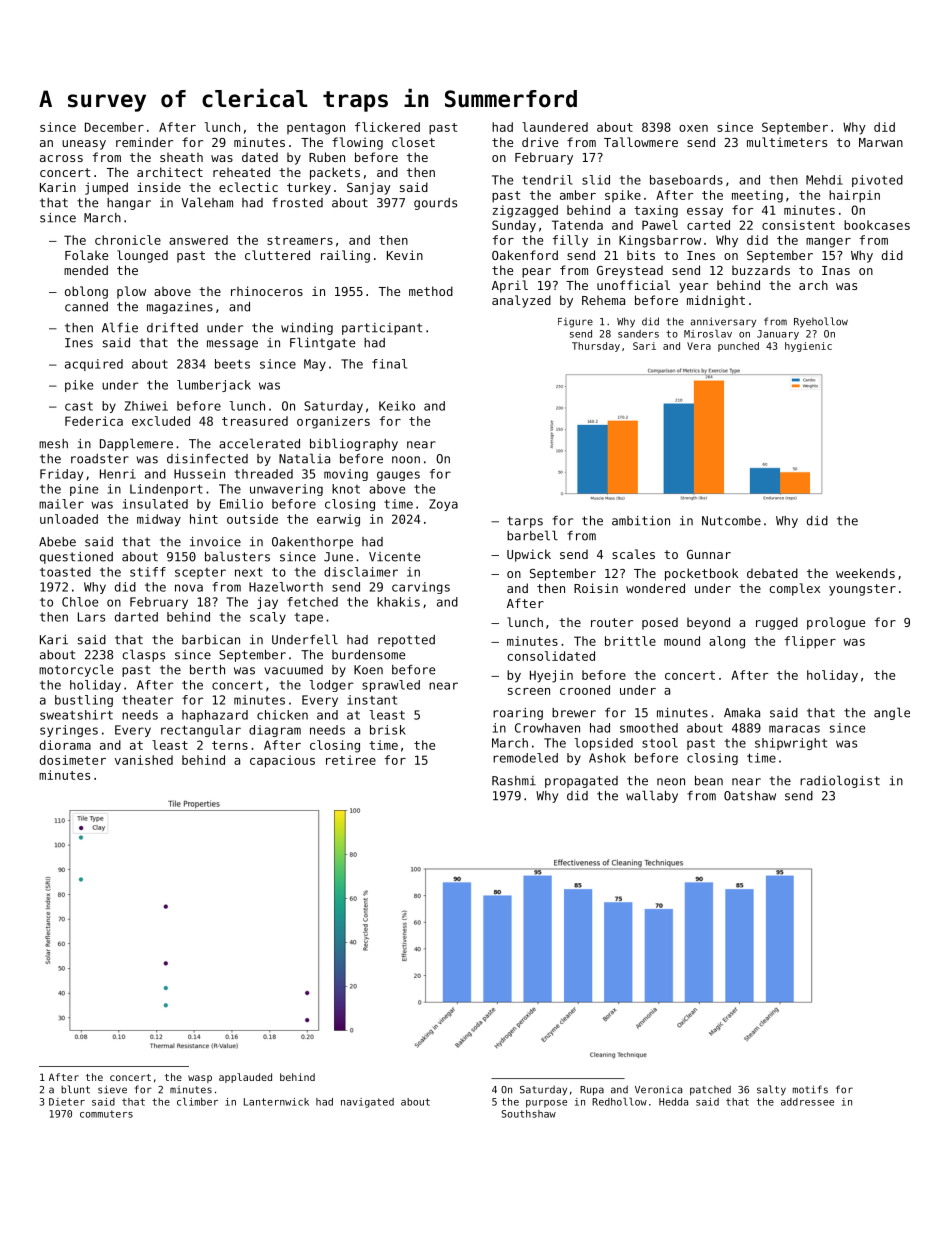 This image has width=952, height=1233. What do you see at coordinates (413, 142) in the image?
I see `closet` at bounding box center [413, 142].
